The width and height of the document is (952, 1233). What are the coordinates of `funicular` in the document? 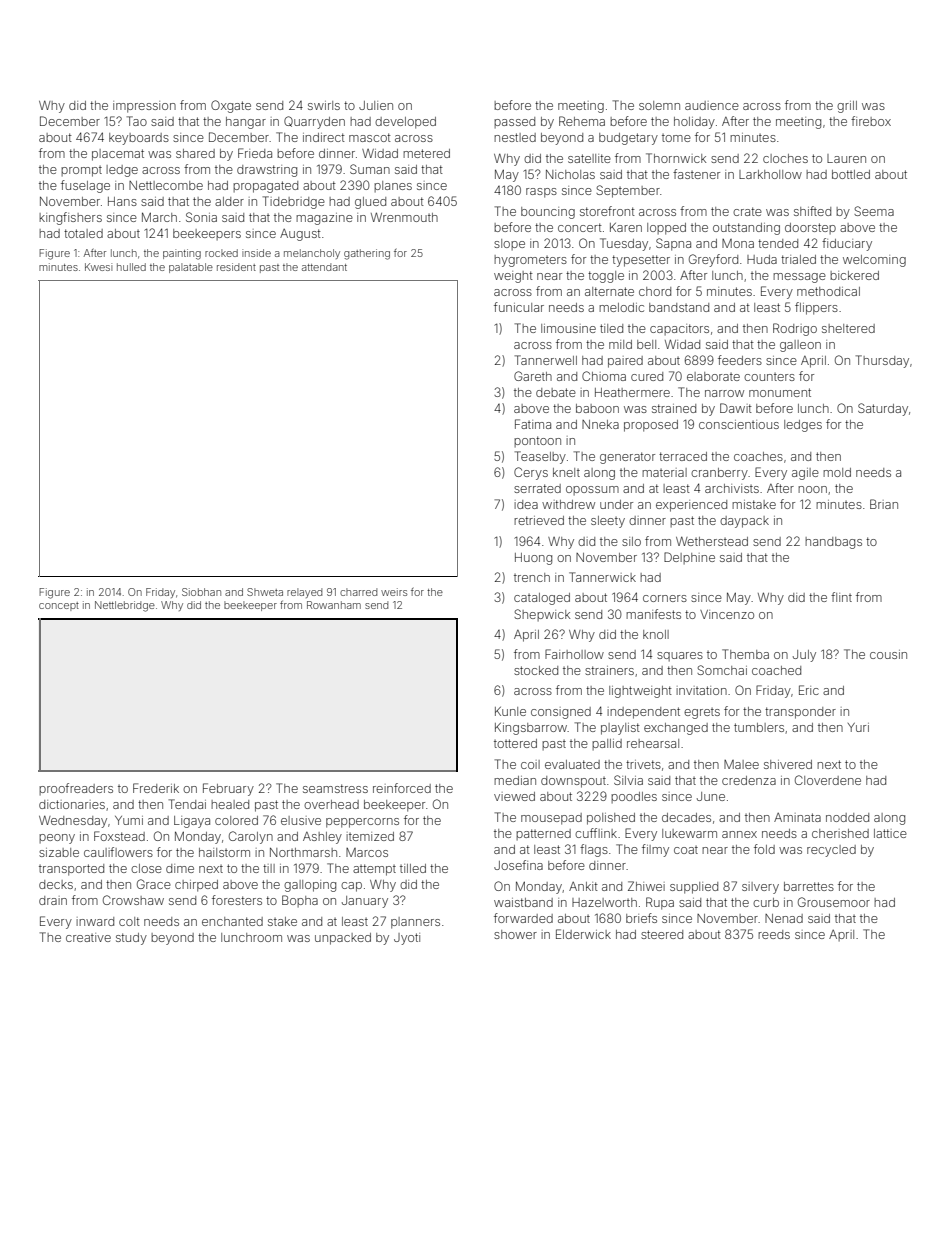 It's located at (519, 307).
